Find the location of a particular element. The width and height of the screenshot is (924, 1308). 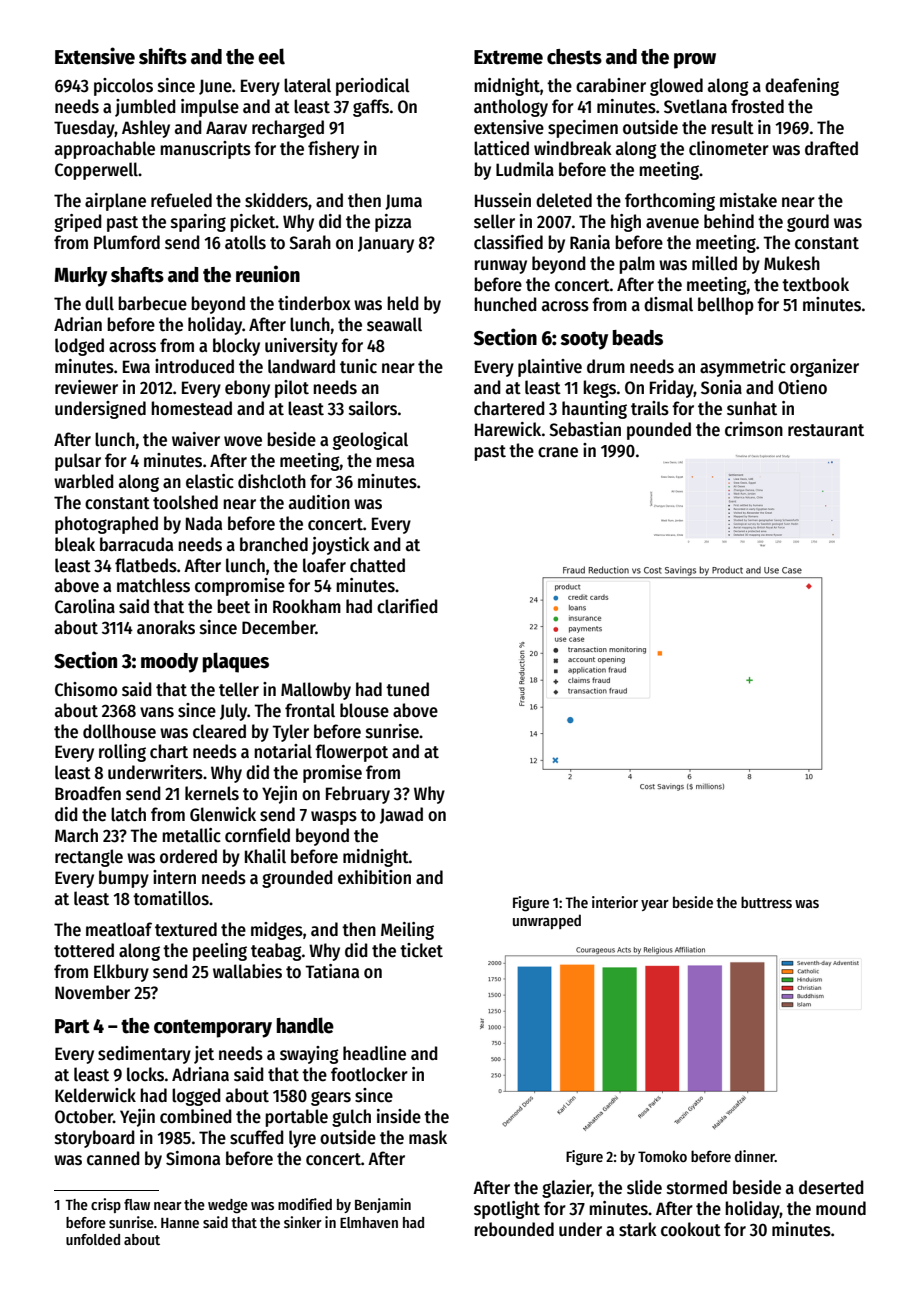

moody is located at coordinates (169, 663).
